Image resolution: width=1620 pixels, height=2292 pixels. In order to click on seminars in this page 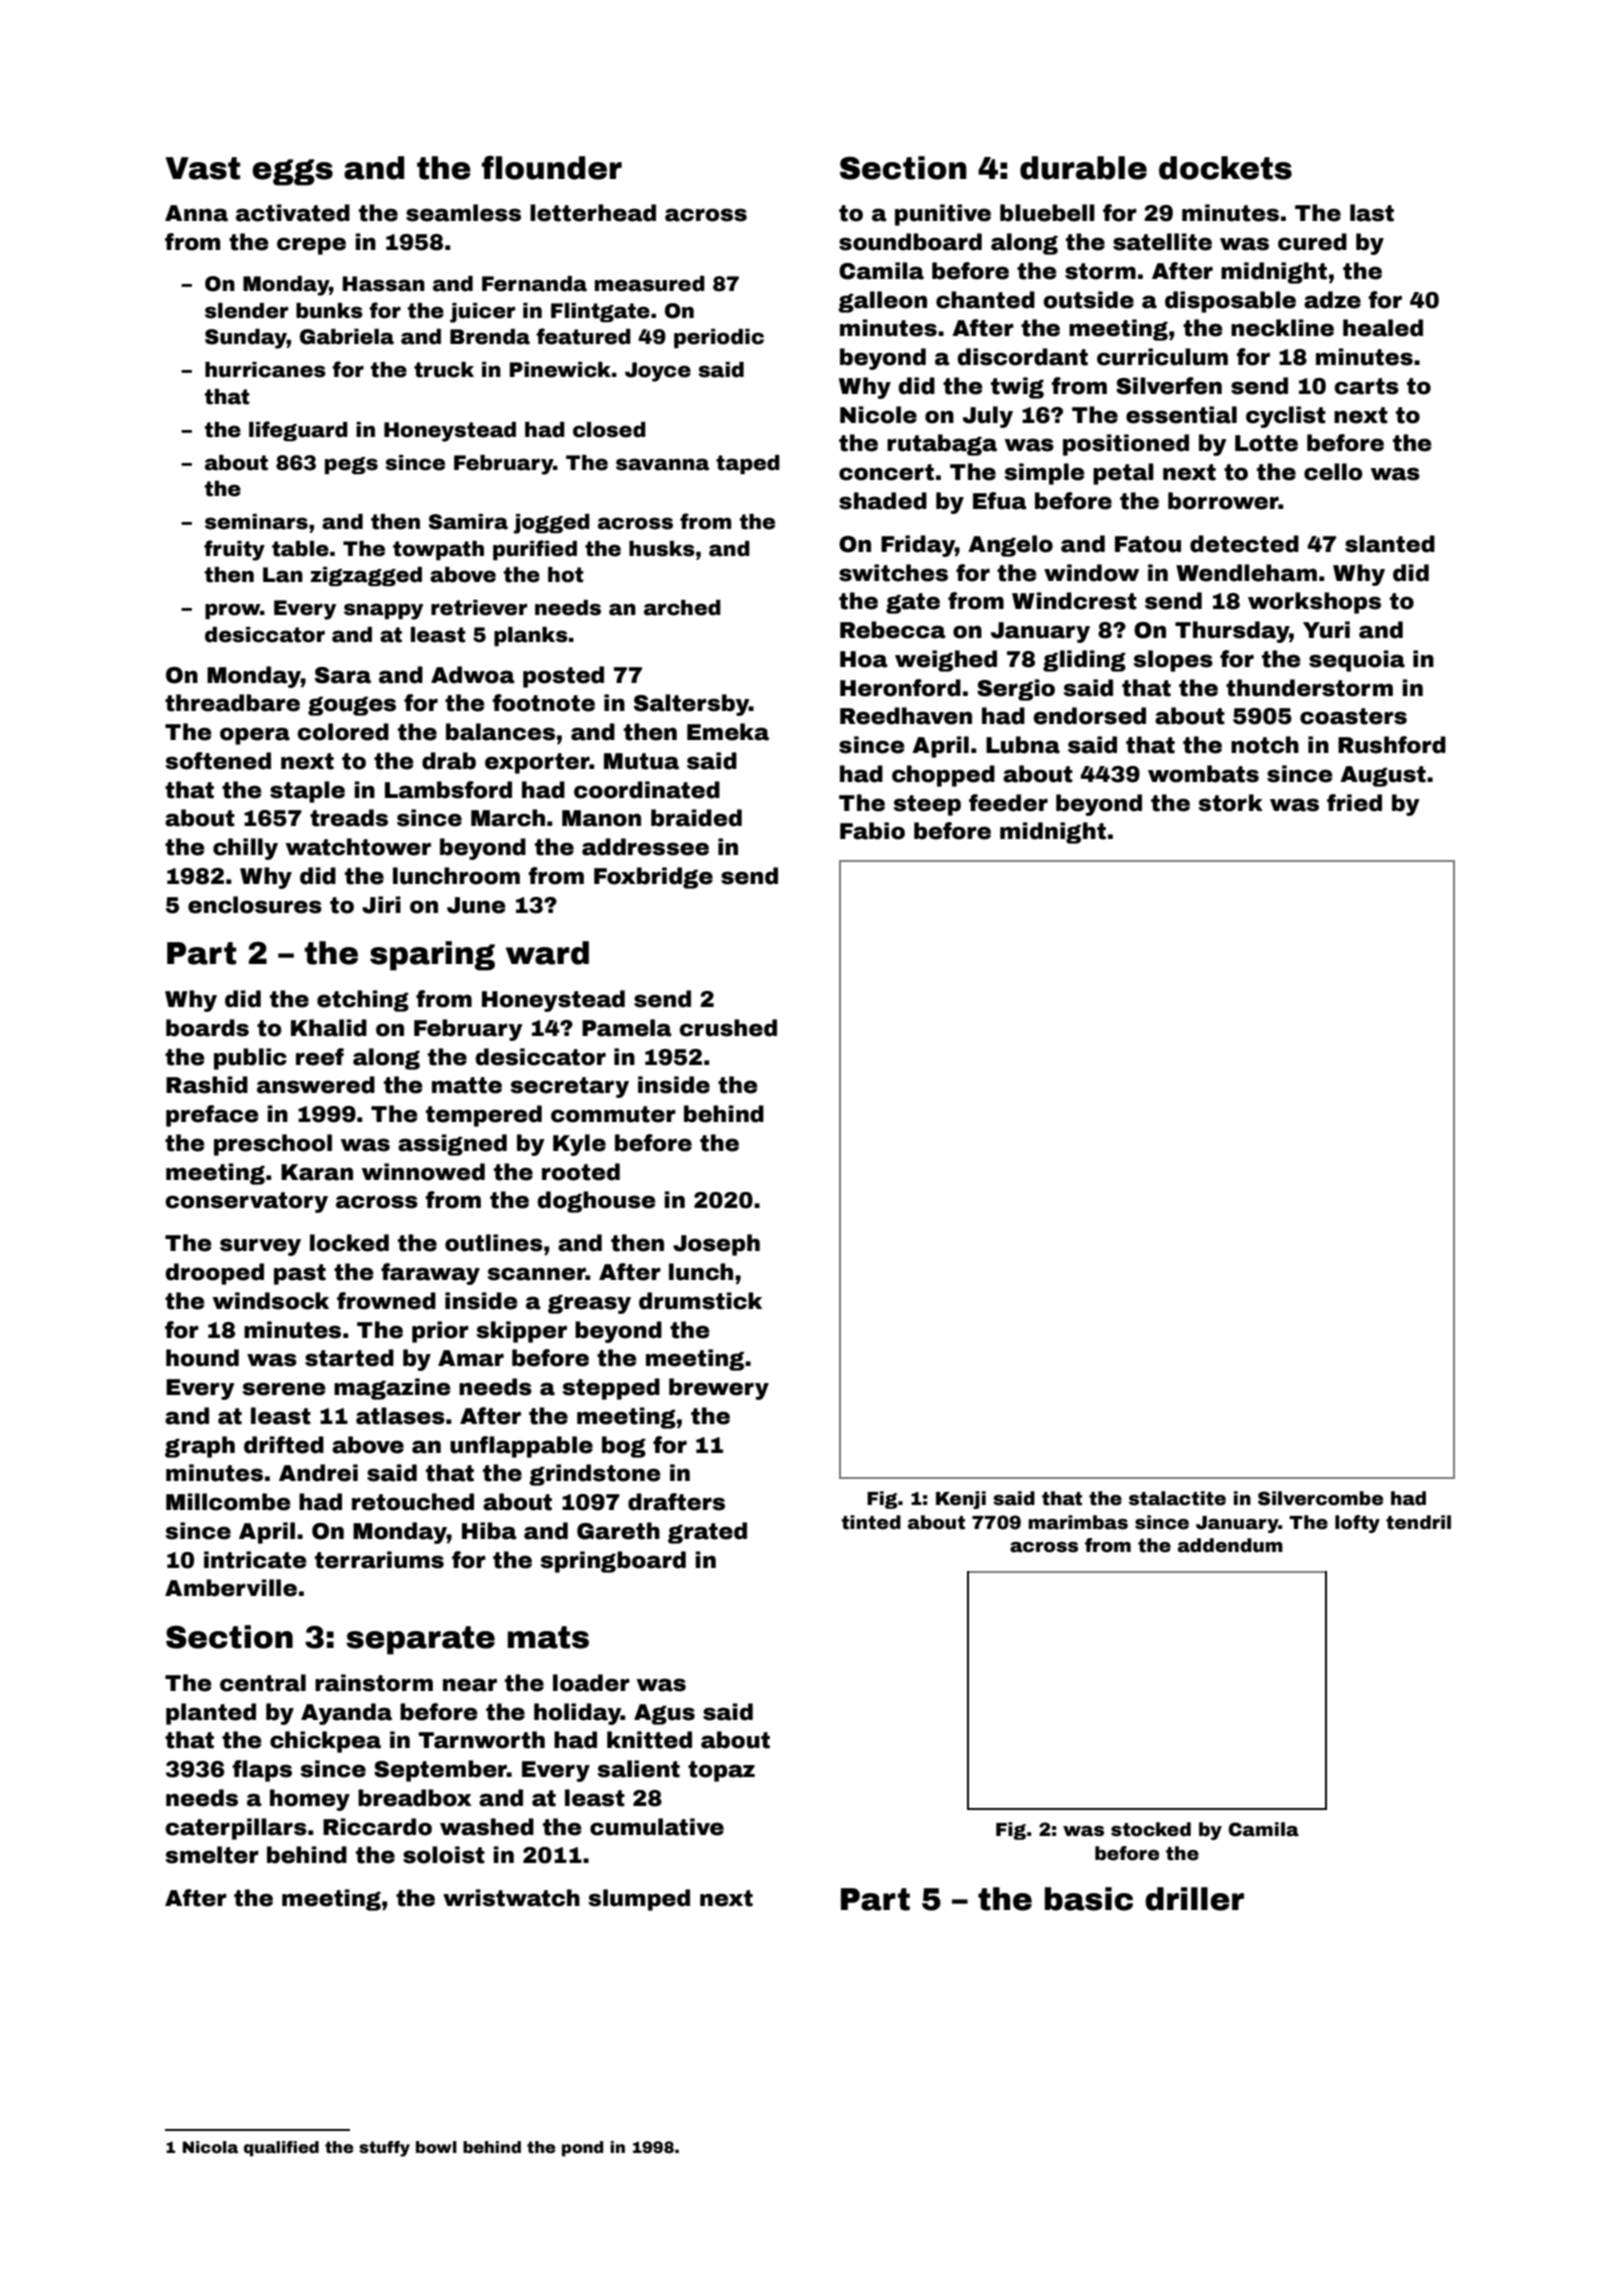, I will do `click(256, 522)`.
